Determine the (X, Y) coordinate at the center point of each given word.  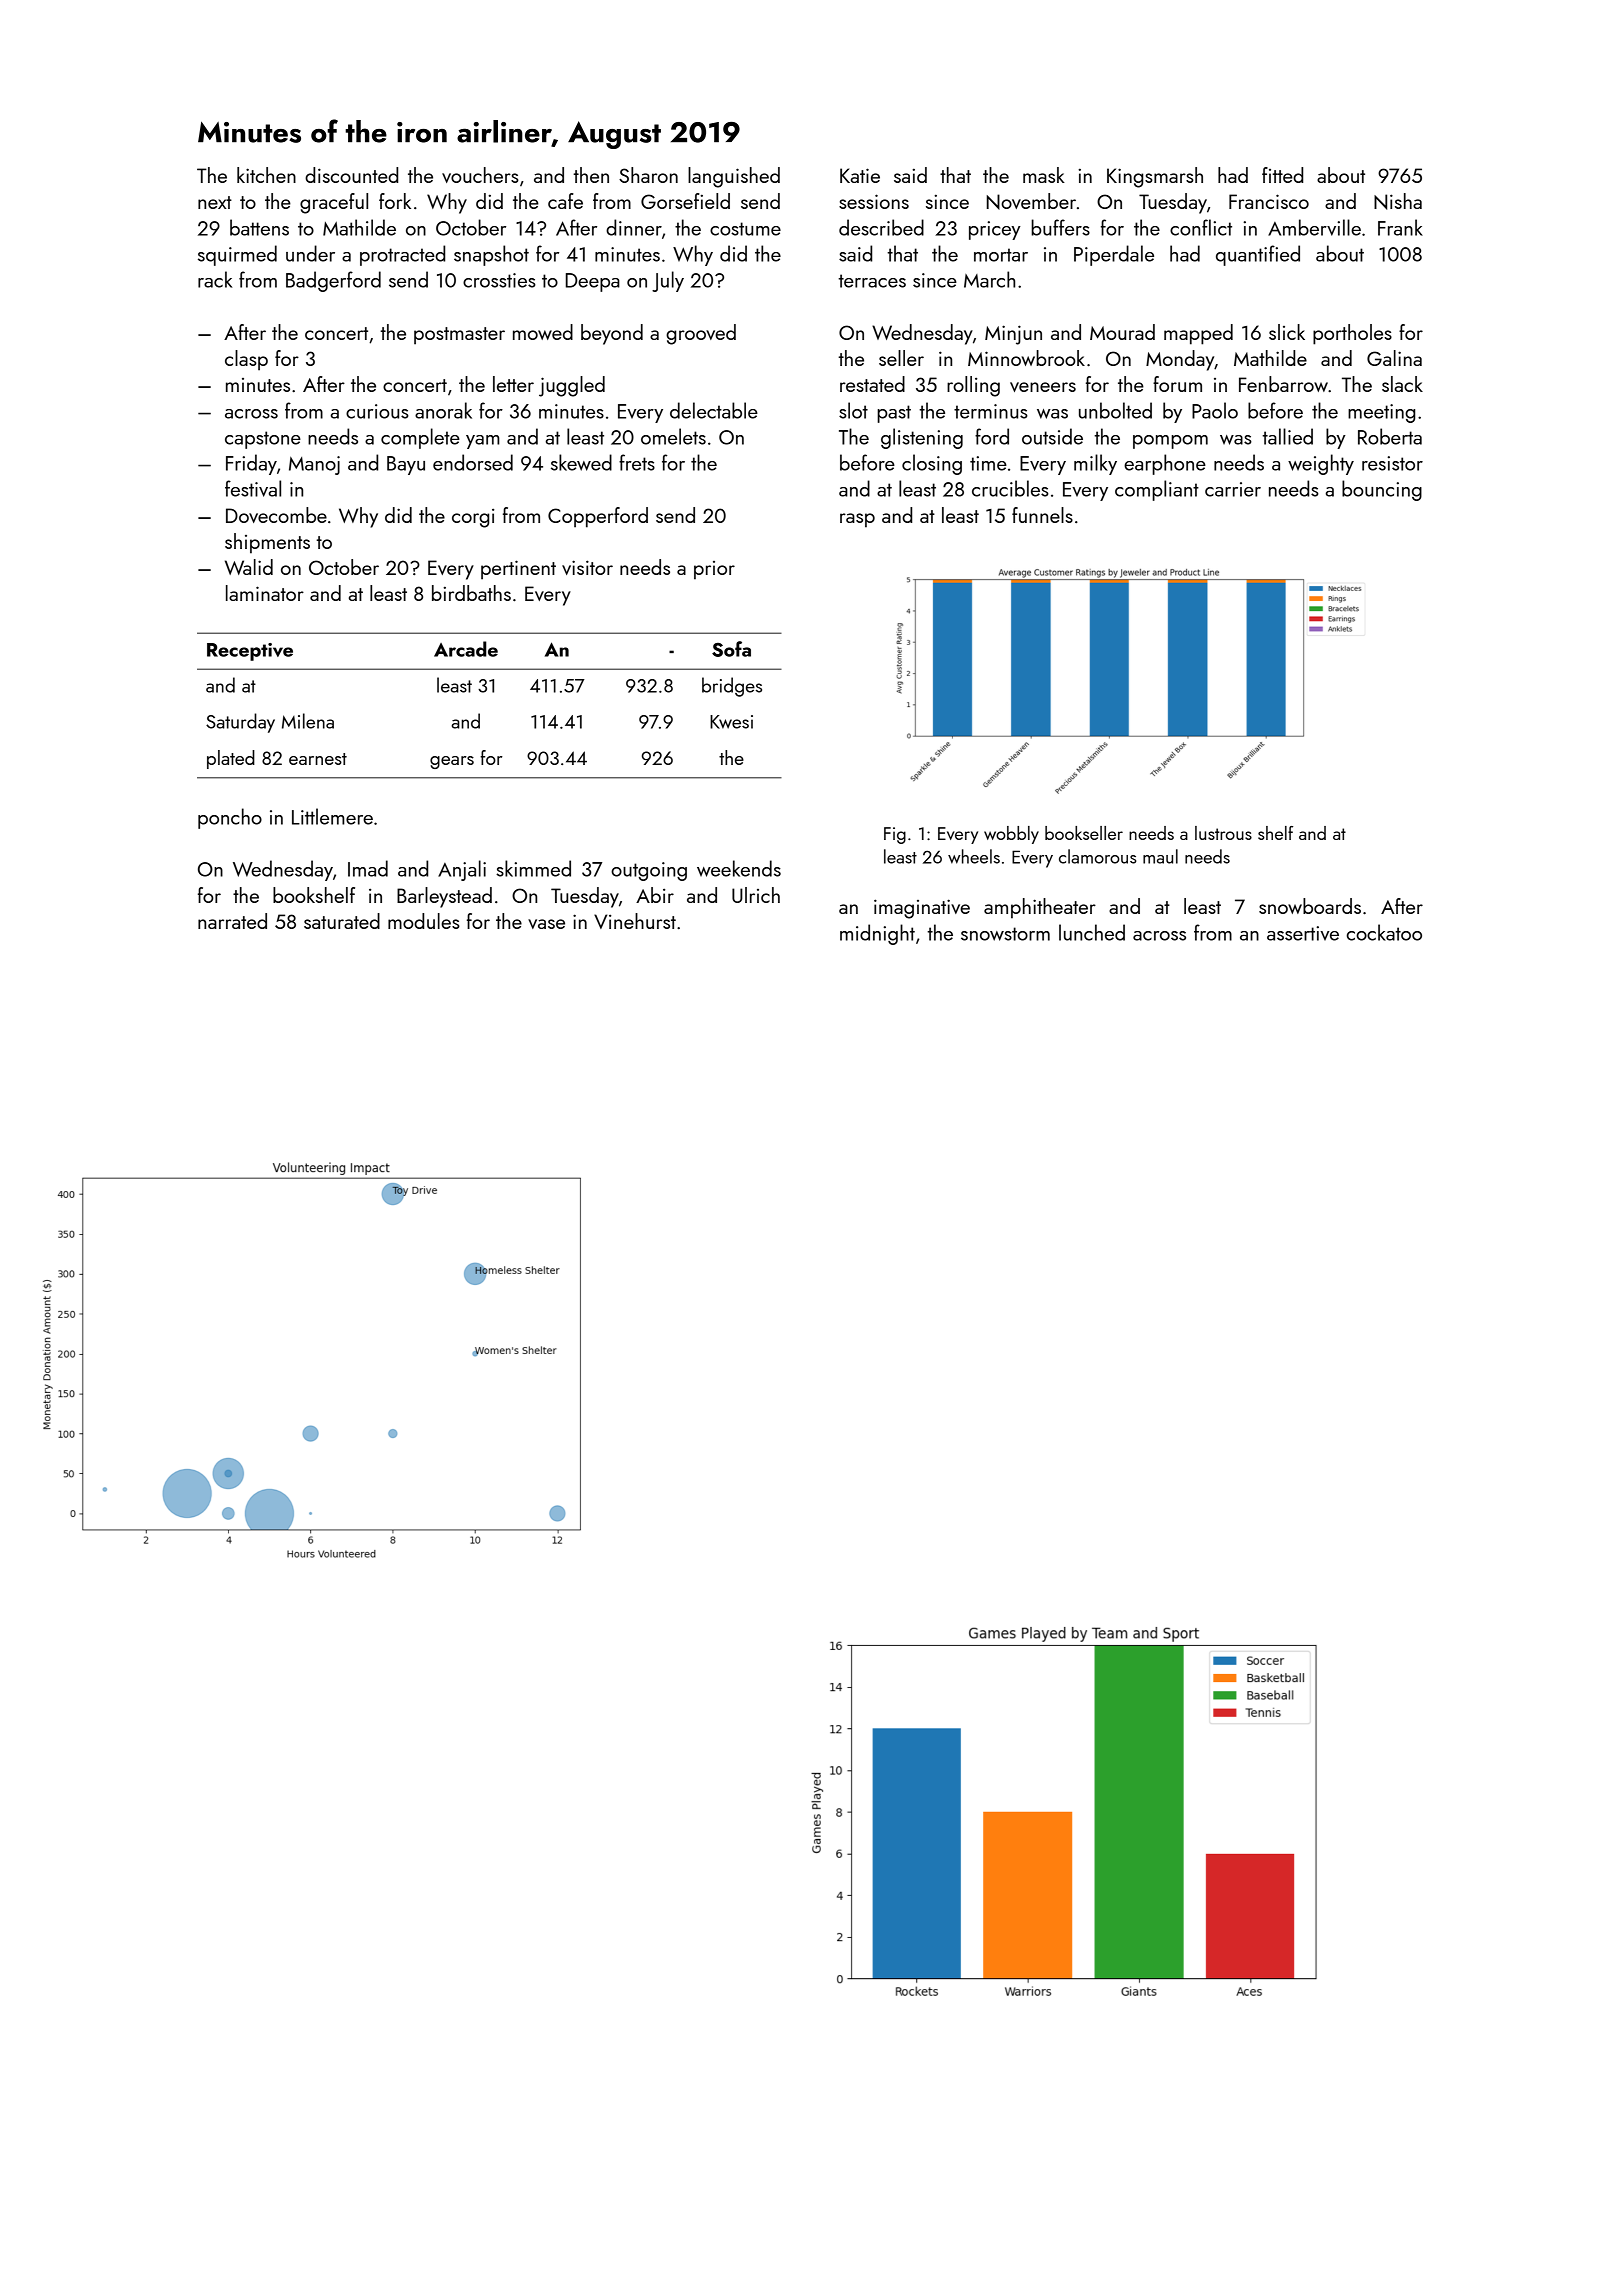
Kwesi (731, 722)
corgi (473, 518)
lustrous (1223, 833)
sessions (874, 201)
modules (424, 921)
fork (395, 201)
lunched (1092, 932)
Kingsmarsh (1155, 177)
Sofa (731, 649)
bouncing (1382, 490)
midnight (877, 934)
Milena (308, 721)
